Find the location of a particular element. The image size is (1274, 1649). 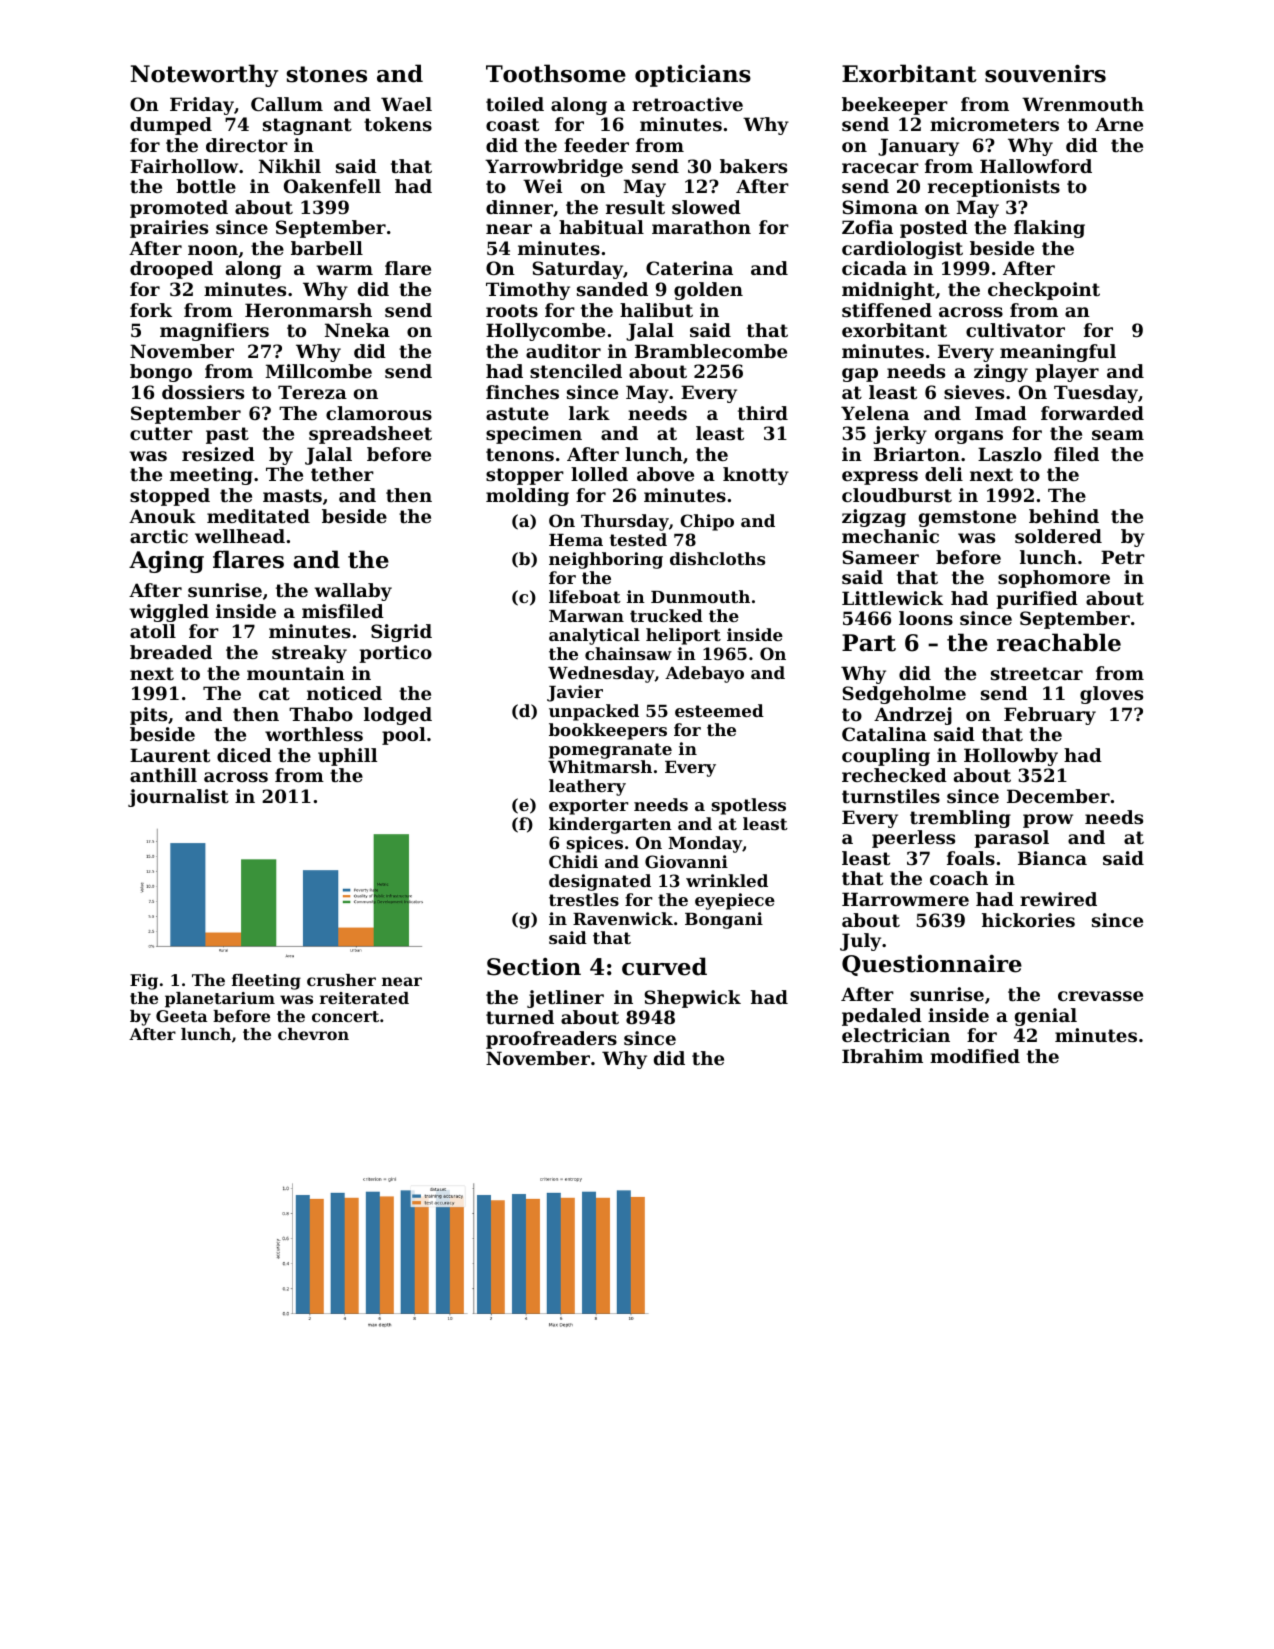

jetliner is located at coordinates (565, 999).
